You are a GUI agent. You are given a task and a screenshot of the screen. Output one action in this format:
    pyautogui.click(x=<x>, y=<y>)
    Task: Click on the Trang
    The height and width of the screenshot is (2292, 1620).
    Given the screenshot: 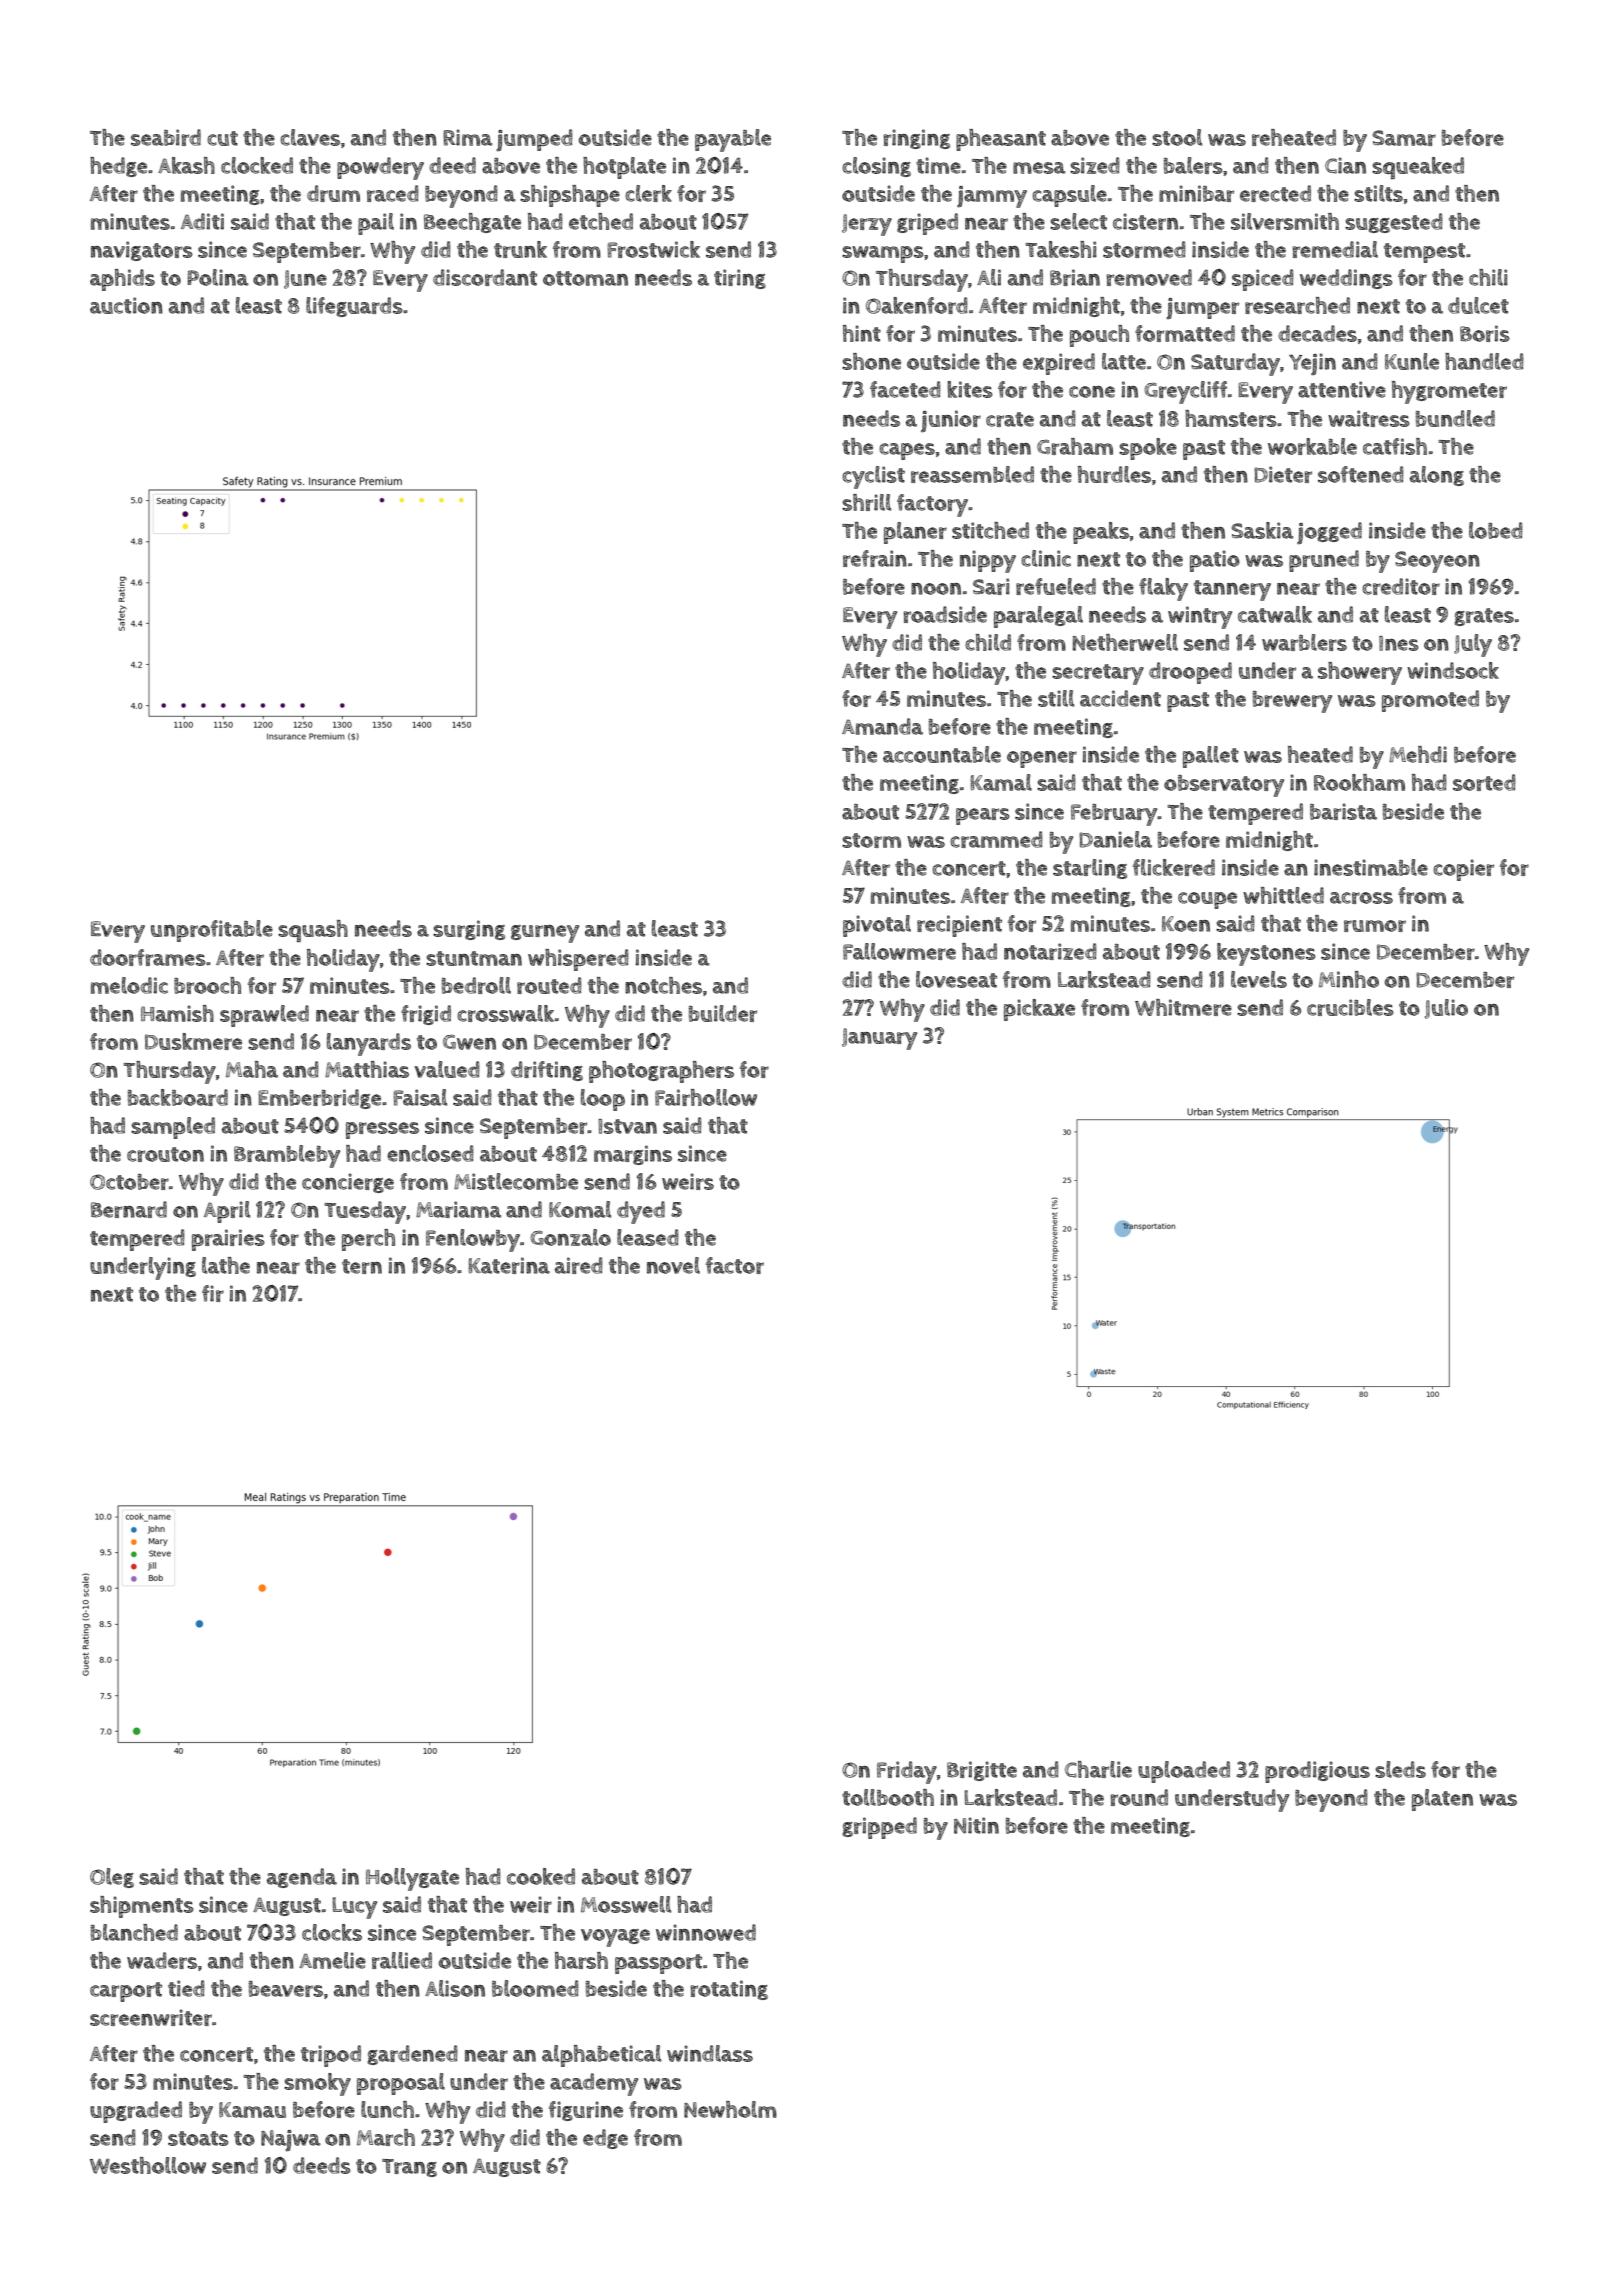 What is the action you would take?
    pyautogui.click(x=409, y=2168)
